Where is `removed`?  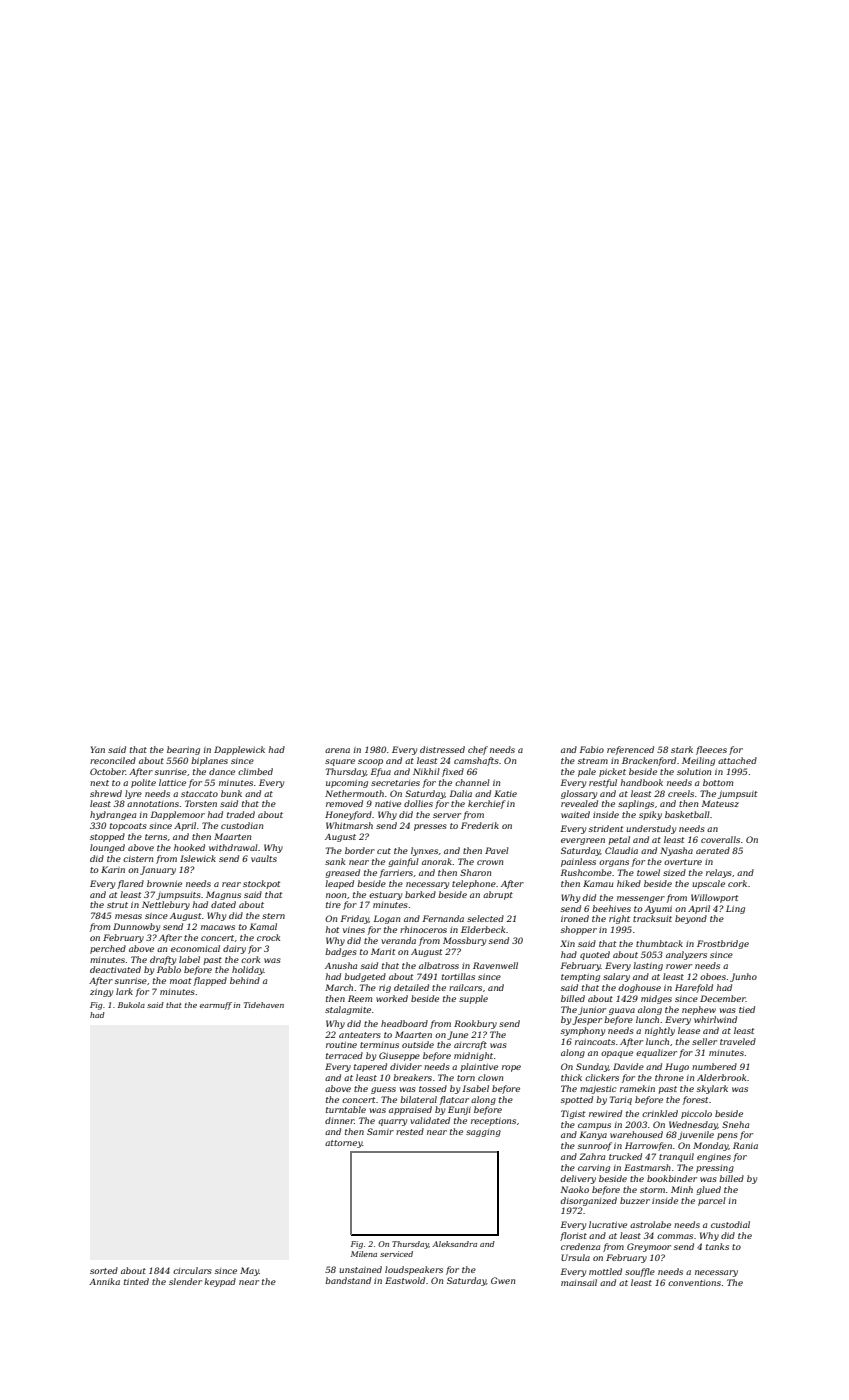 removed is located at coordinates (344, 803).
